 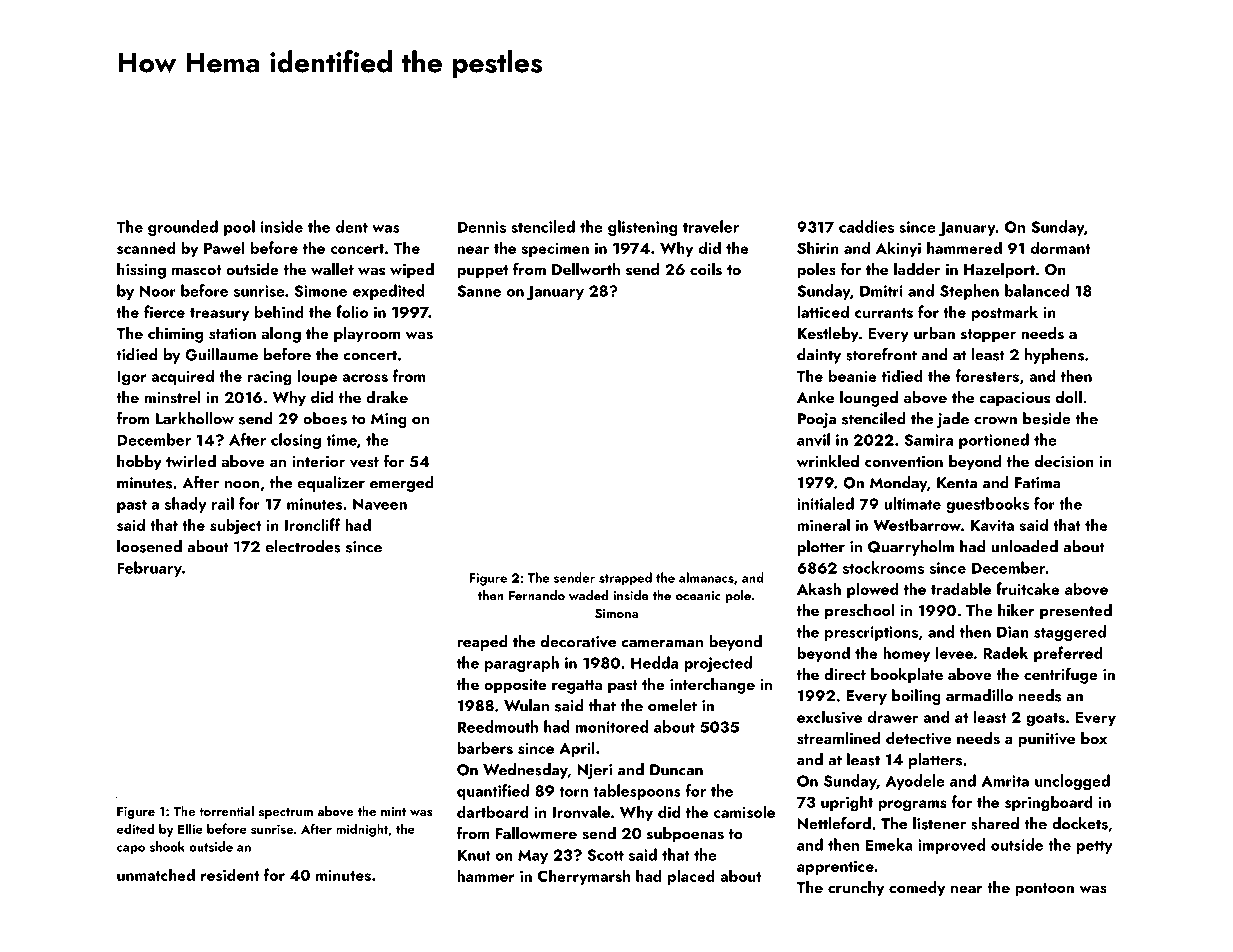 What do you see at coordinates (526, 705) in the screenshot?
I see `Wulan` at bounding box center [526, 705].
